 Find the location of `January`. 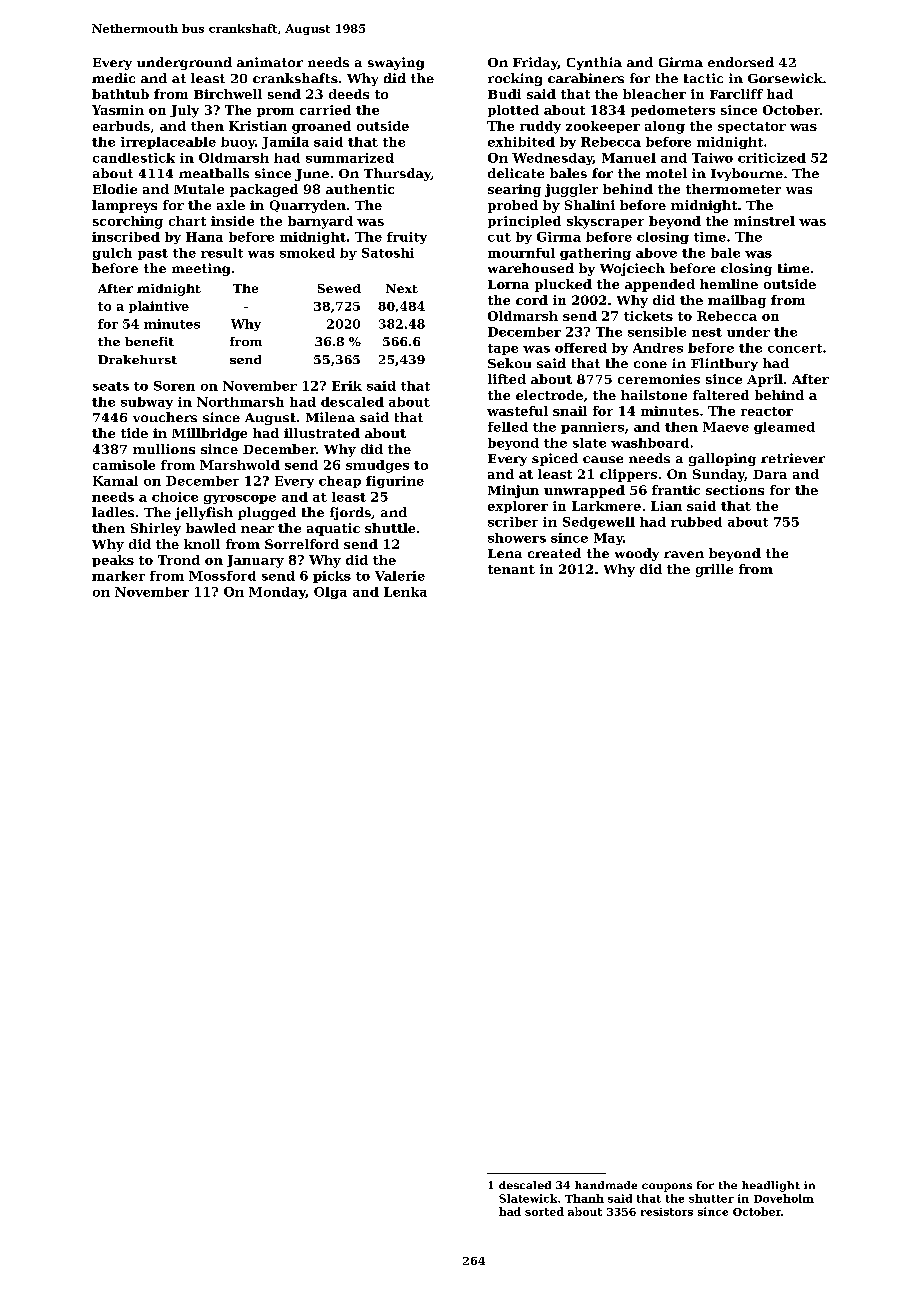

January is located at coordinates (255, 561).
